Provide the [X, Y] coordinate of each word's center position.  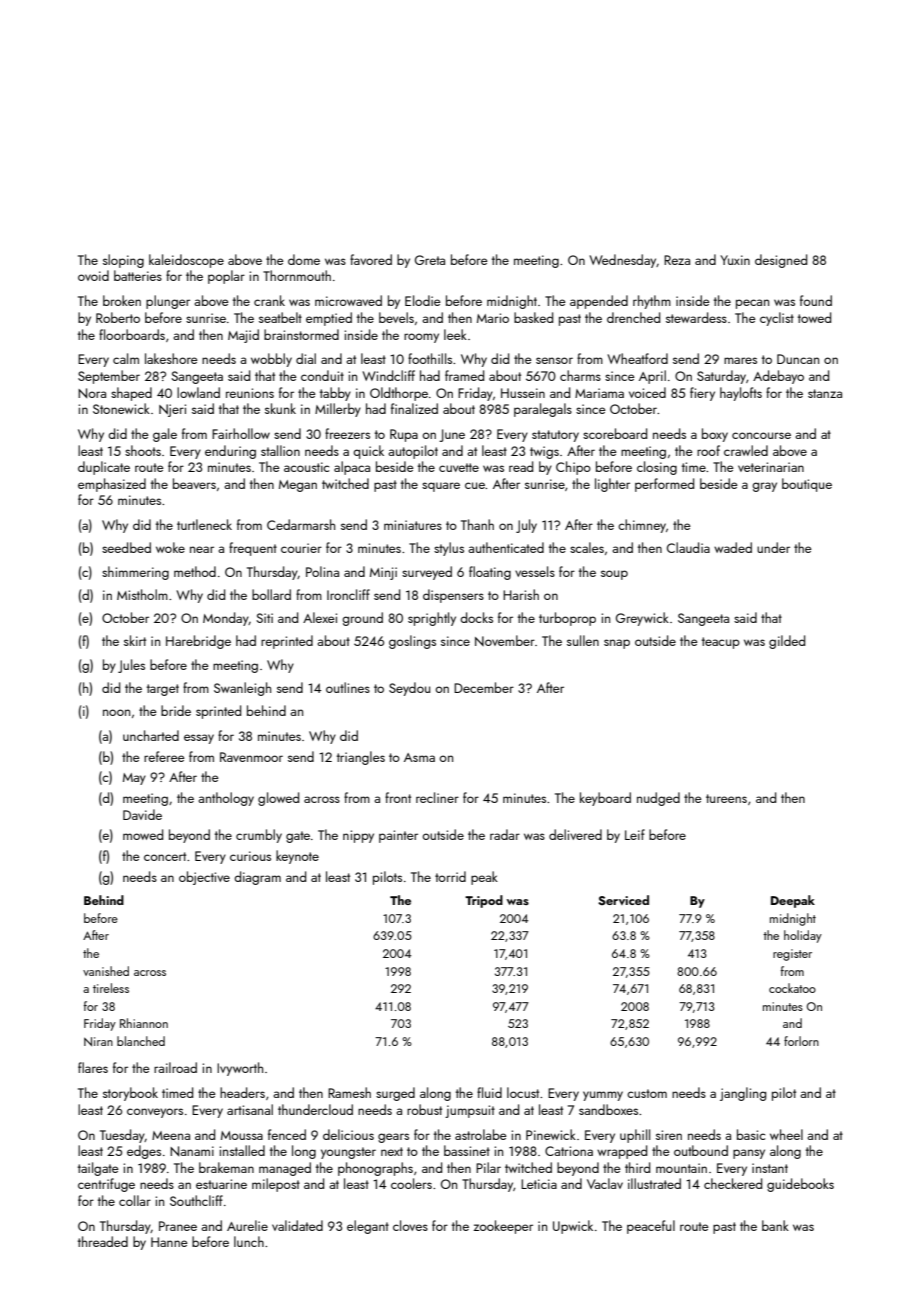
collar [135, 1200]
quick [368, 452]
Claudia [688, 547]
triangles [361, 758]
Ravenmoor [251, 757]
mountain [681, 1168]
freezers [347, 433]
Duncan [798, 359]
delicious [348, 1134]
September [109, 377]
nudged [658, 799]
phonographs [375, 1169]
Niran [98, 1041]
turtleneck [204, 524]
